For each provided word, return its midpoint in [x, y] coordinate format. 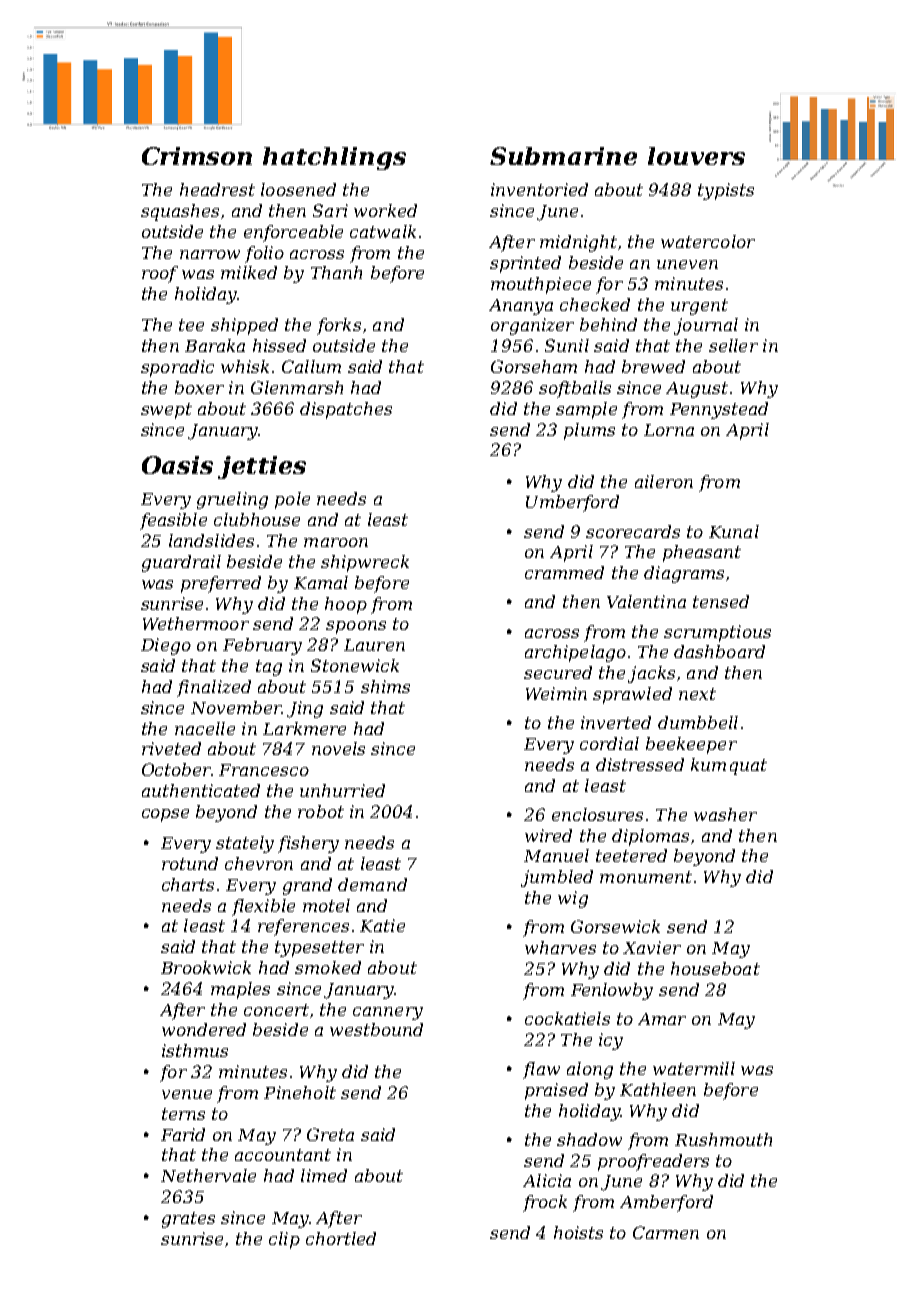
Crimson [197, 156]
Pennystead [719, 410]
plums [589, 431]
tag [269, 668]
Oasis [177, 465]
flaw [541, 1070]
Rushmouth [723, 1139]
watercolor [708, 241]
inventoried [539, 189]
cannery [388, 1013]
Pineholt [300, 1092]
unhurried [342, 790]
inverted [616, 722]
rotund [190, 863]
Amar [662, 1019]
